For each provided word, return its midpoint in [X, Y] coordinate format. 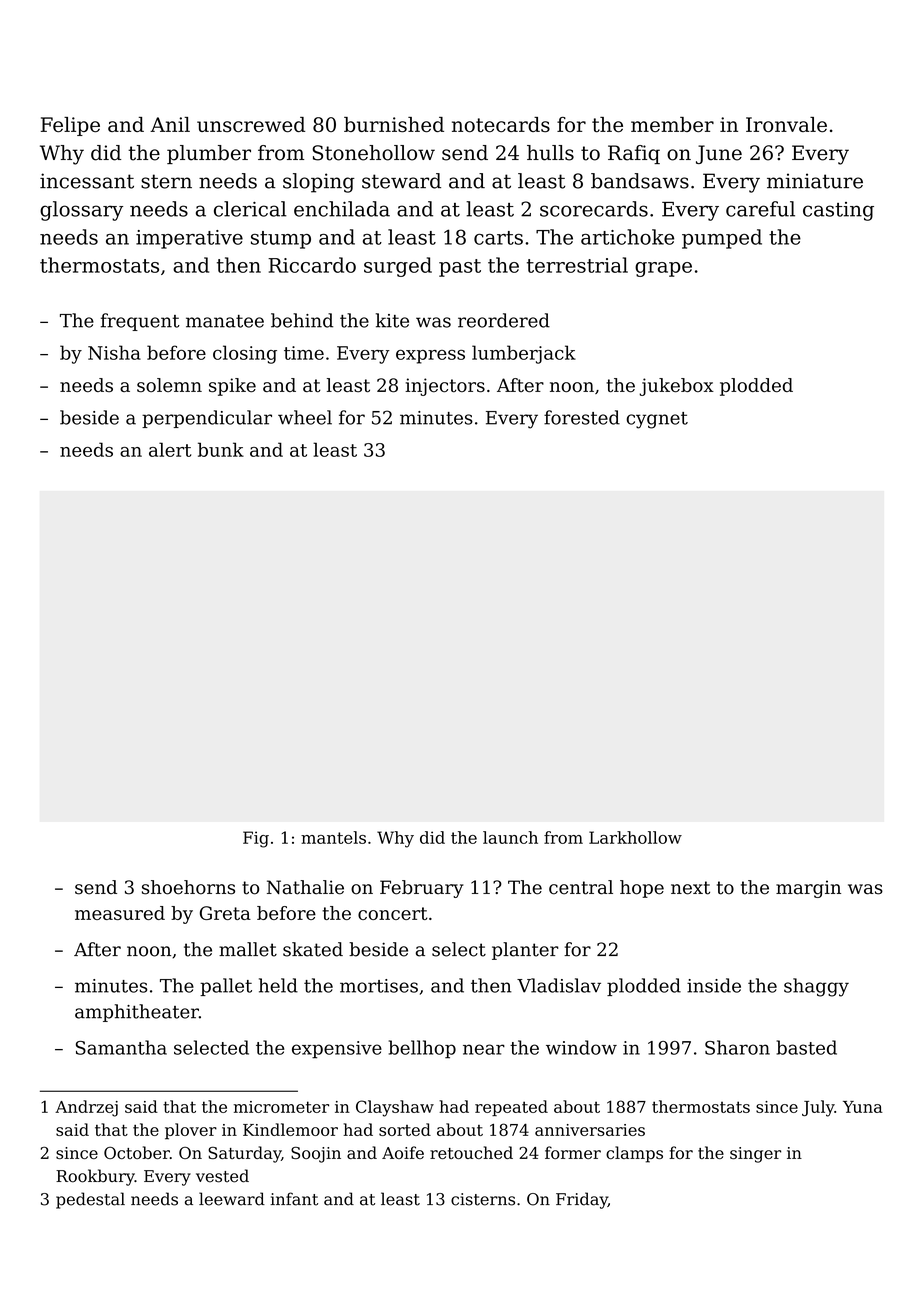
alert [170, 449]
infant [294, 1199]
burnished [394, 125]
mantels [333, 837]
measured [120, 913]
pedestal [90, 1200]
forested [582, 417]
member [672, 125]
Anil [170, 124]
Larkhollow [635, 837]
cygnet [657, 420]
